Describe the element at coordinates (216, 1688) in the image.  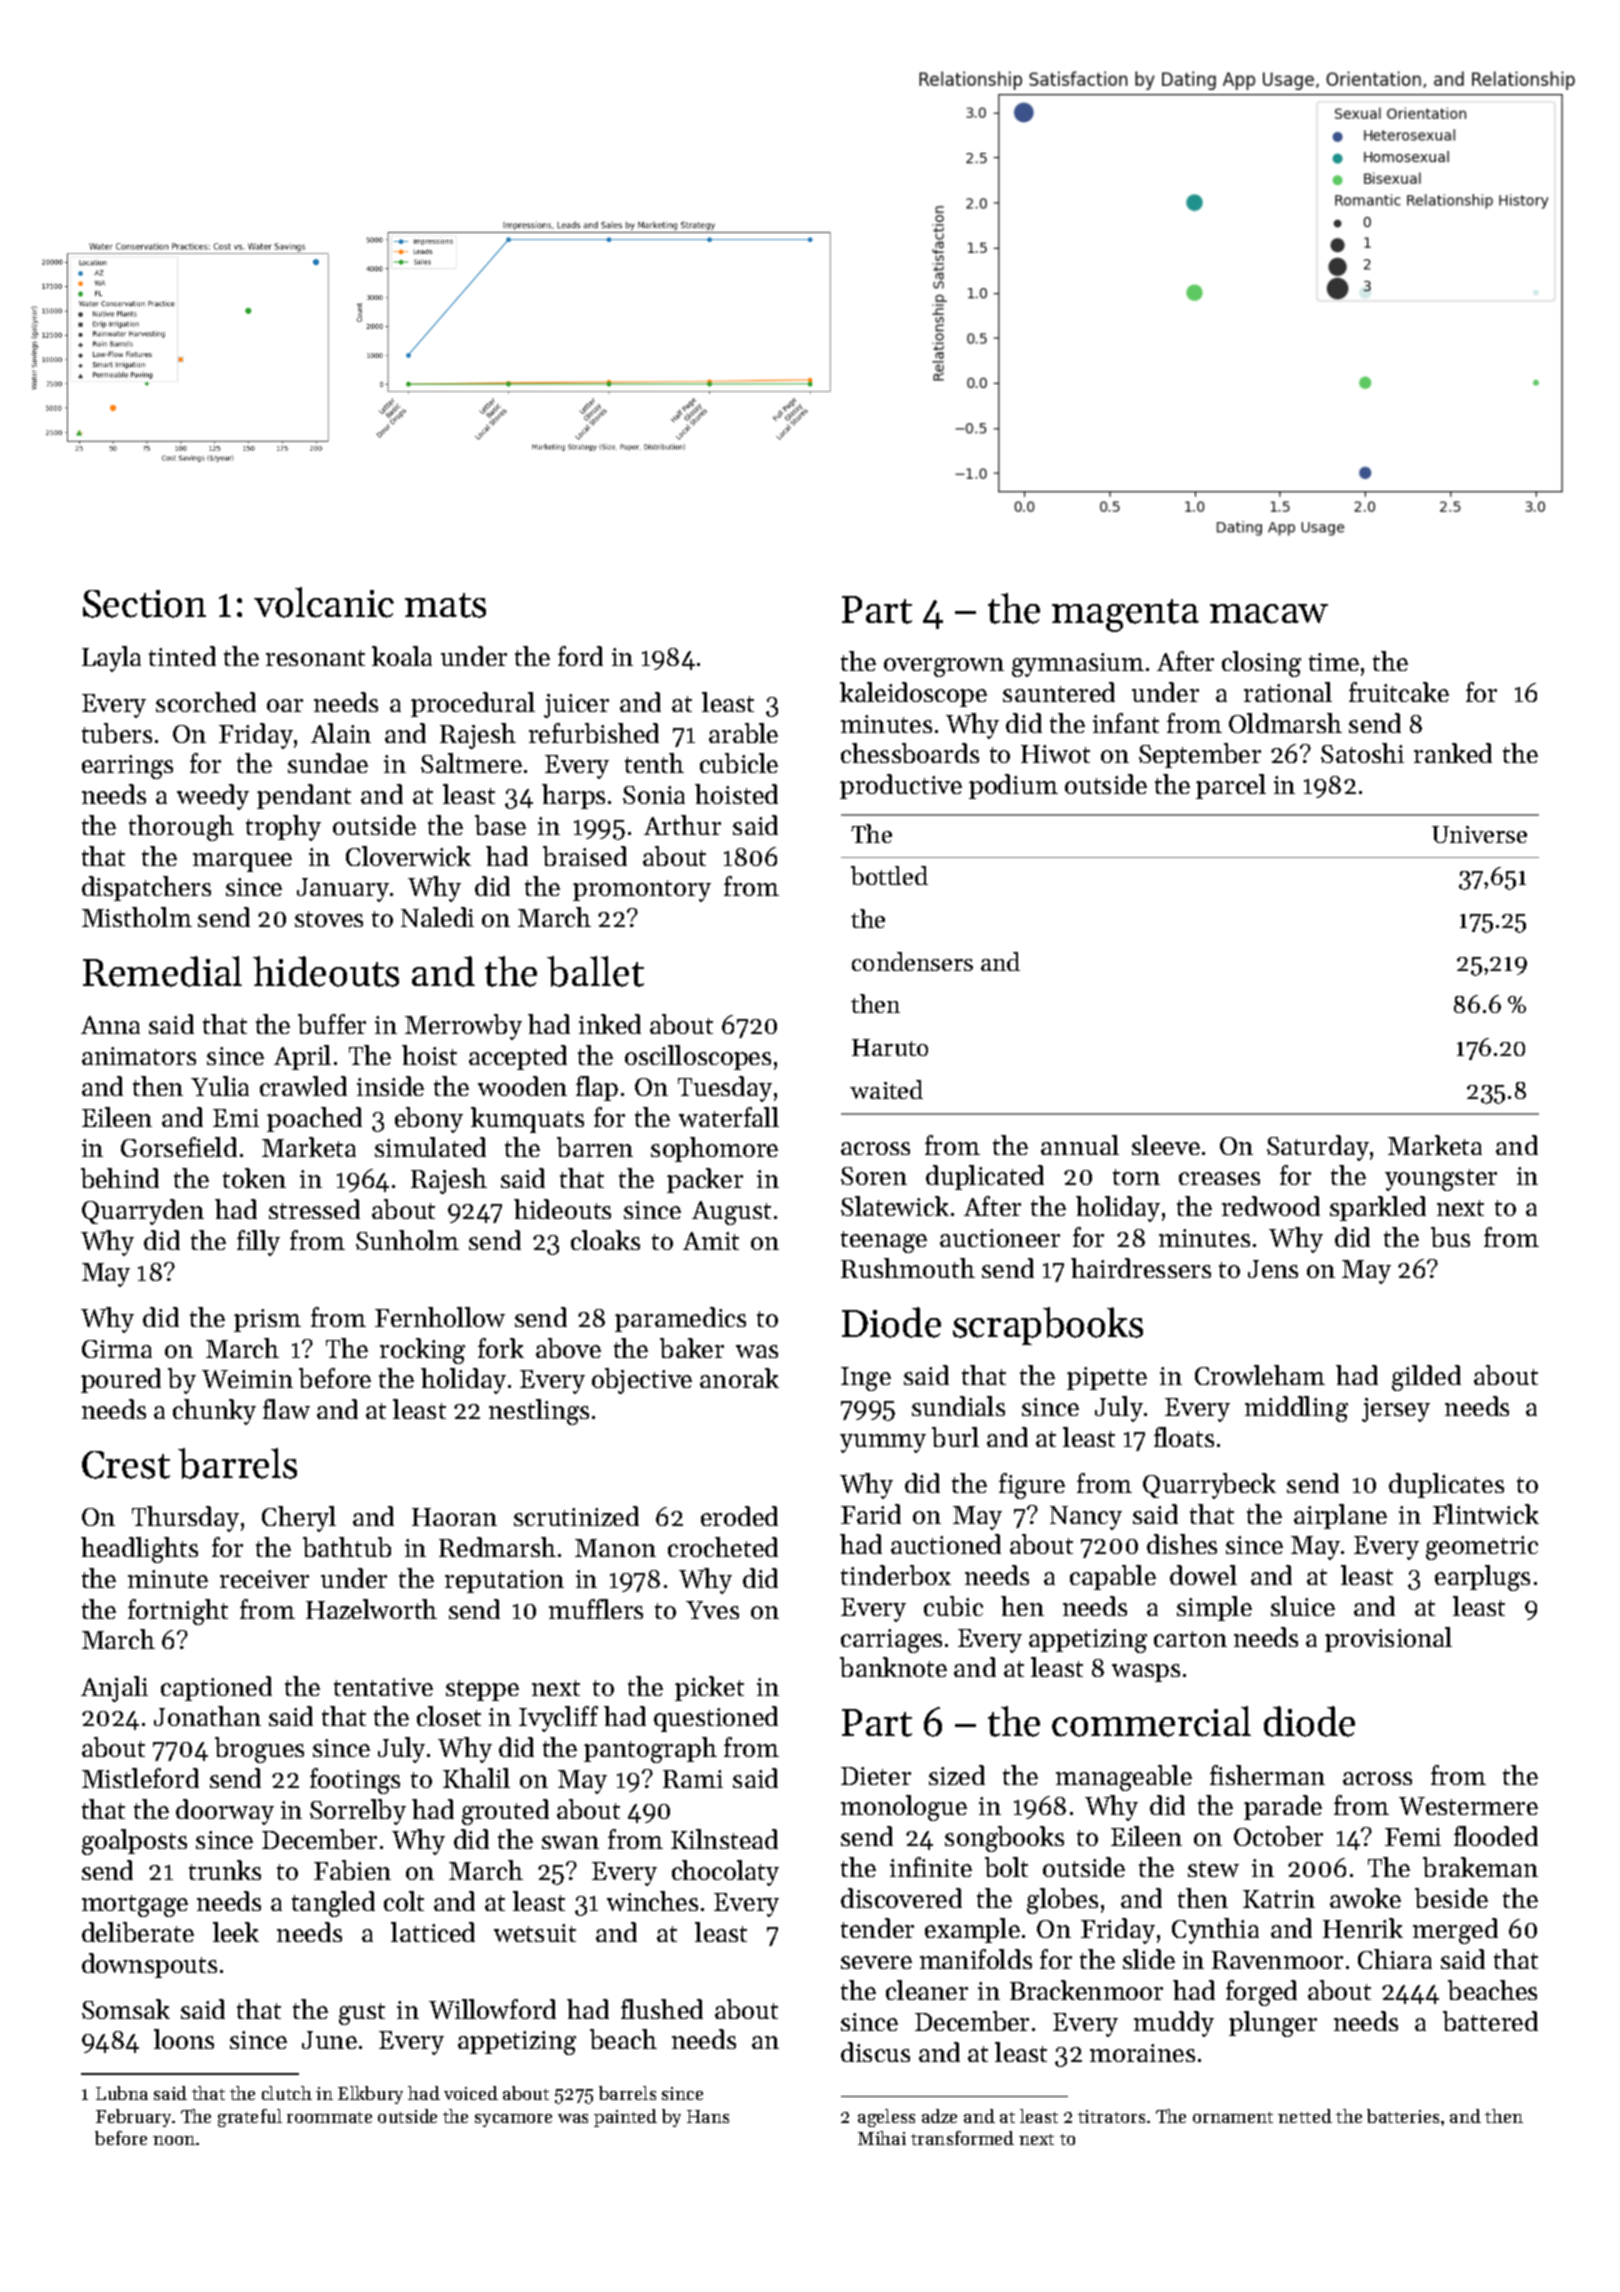
I see `captioned` at that location.
